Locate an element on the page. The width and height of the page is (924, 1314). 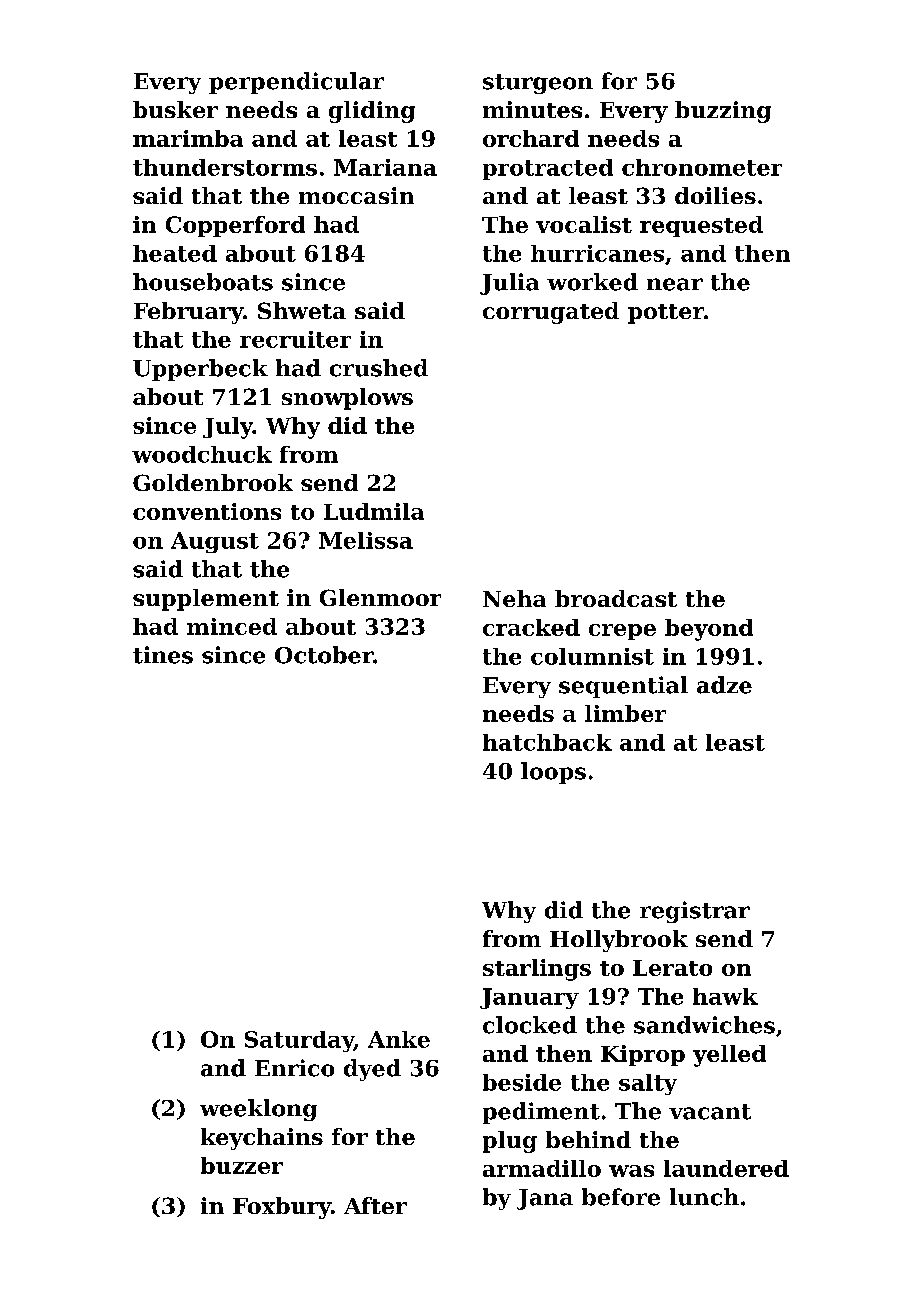
starlings is located at coordinates (537, 970).
